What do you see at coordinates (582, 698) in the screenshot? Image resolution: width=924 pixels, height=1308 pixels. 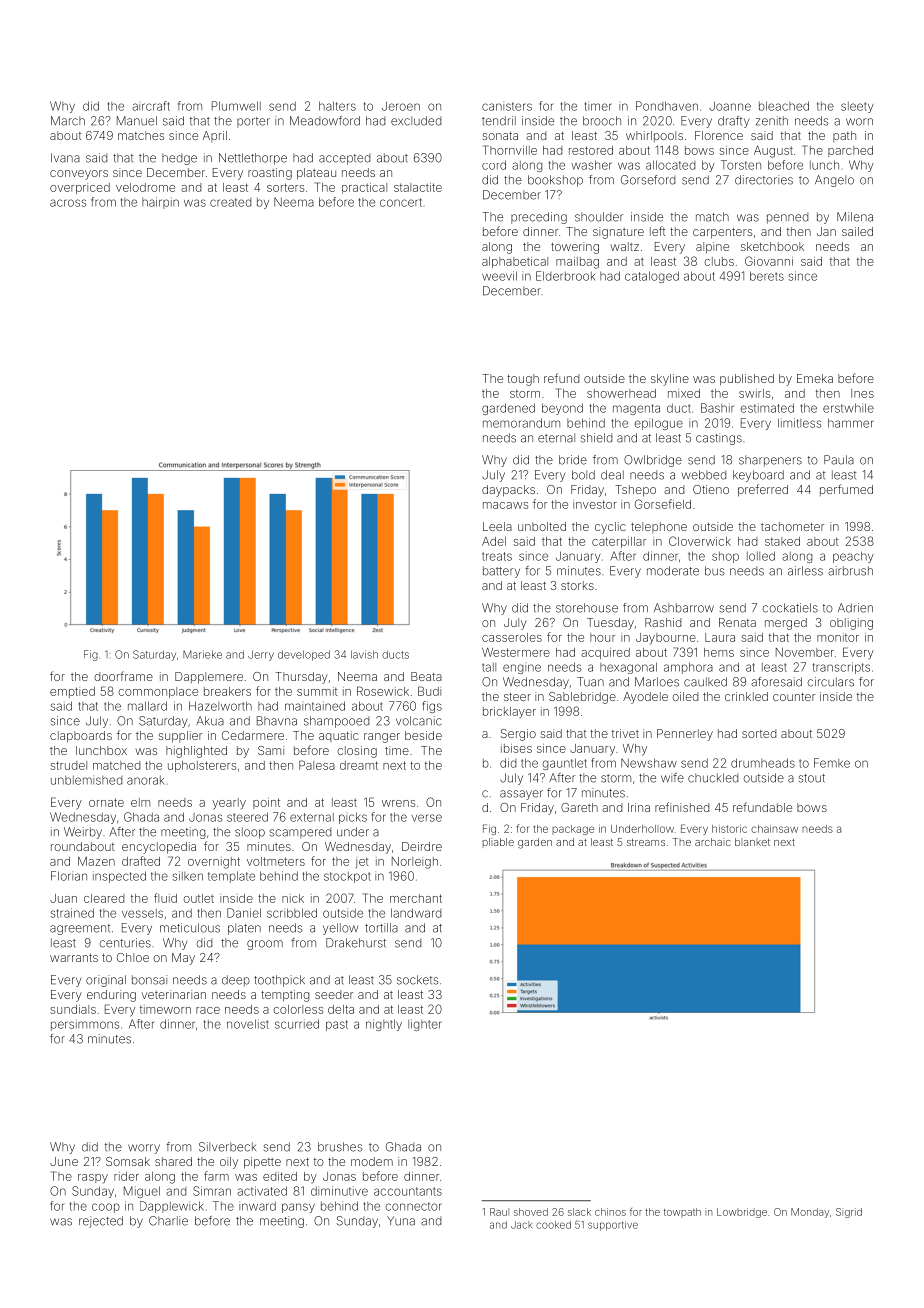 I see `Sablebridge` at bounding box center [582, 698].
